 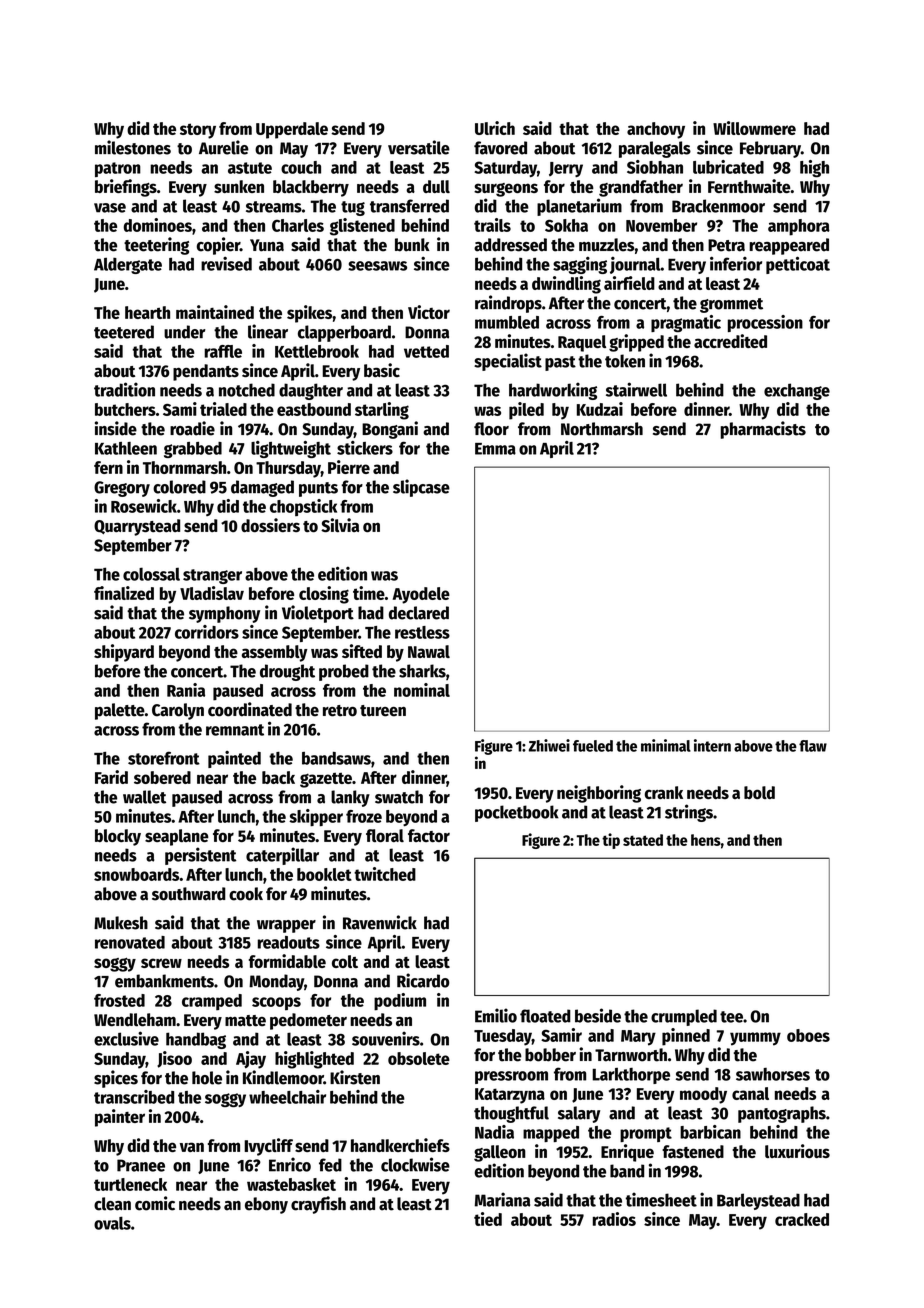 What do you see at coordinates (364, 816) in the screenshot?
I see `froze` at bounding box center [364, 816].
